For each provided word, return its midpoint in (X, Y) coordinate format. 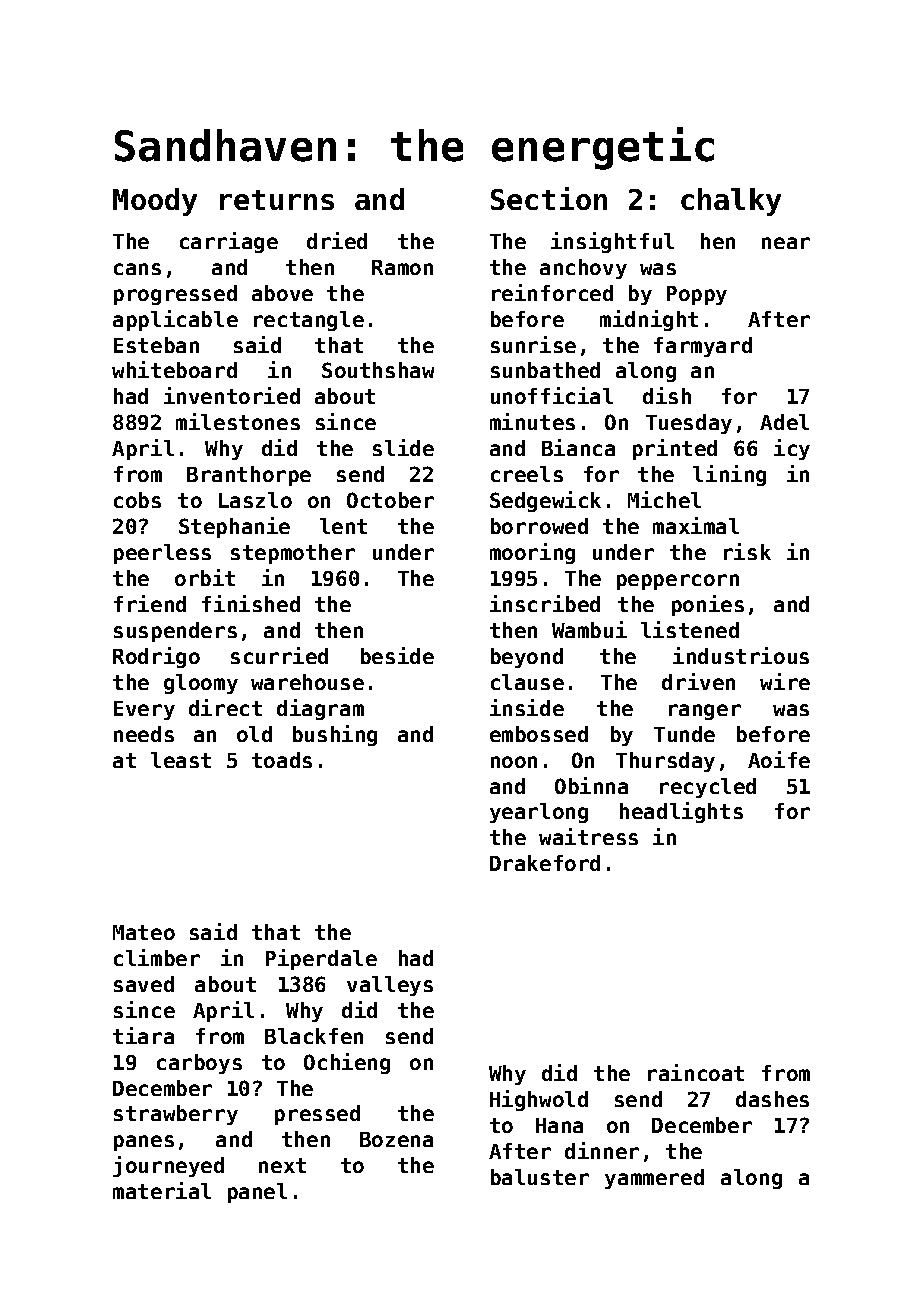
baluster (540, 1177)
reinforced (552, 292)
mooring (532, 553)
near (786, 243)
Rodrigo (156, 657)
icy (792, 449)
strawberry (176, 1115)
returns (277, 200)
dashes (772, 1099)
